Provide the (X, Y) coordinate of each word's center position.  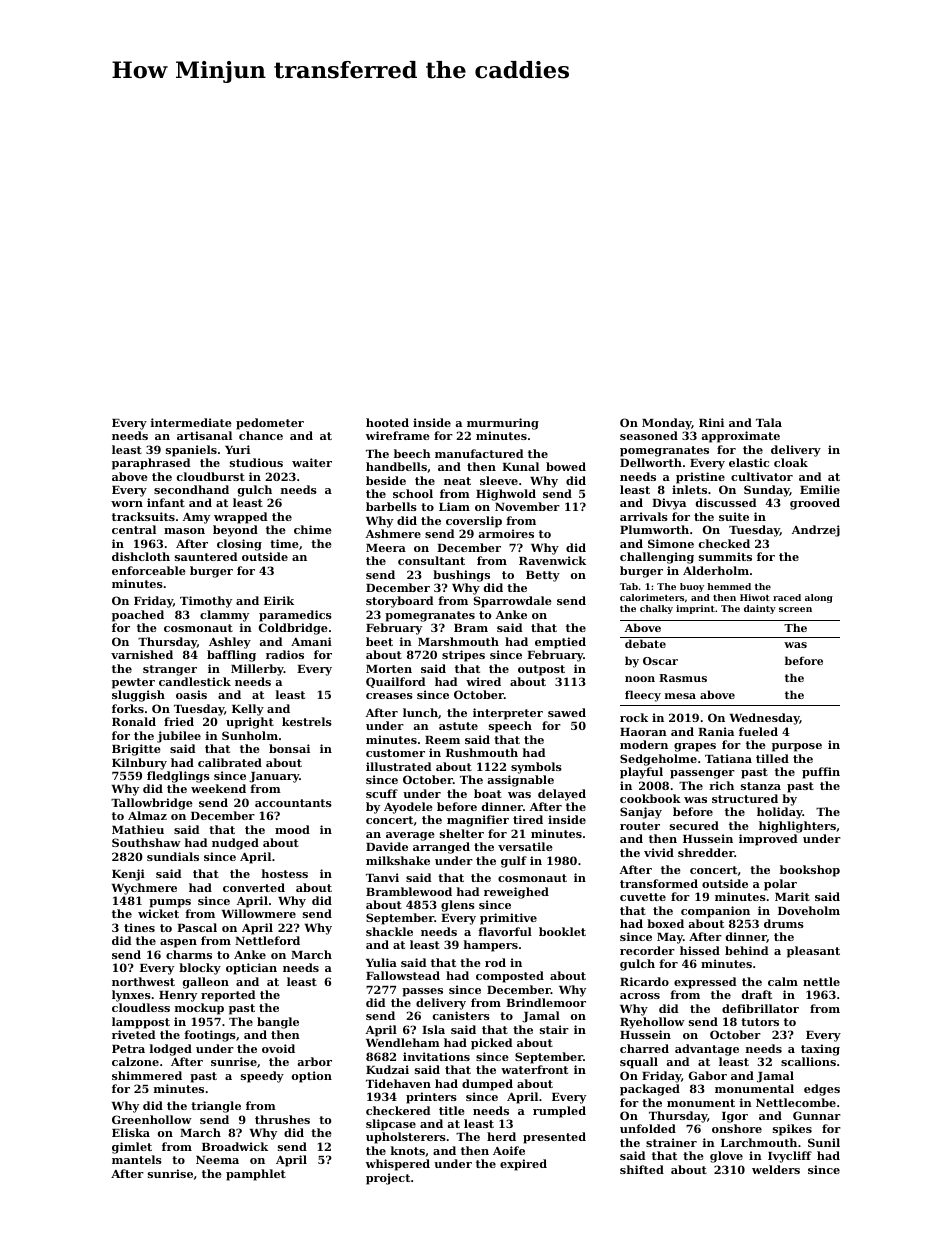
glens (458, 906)
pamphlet (256, 1175)
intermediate (191, 422)
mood (292, 829)
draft (757, 994)
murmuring (503, 424)
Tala (769, 422)
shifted (642, 1169)
